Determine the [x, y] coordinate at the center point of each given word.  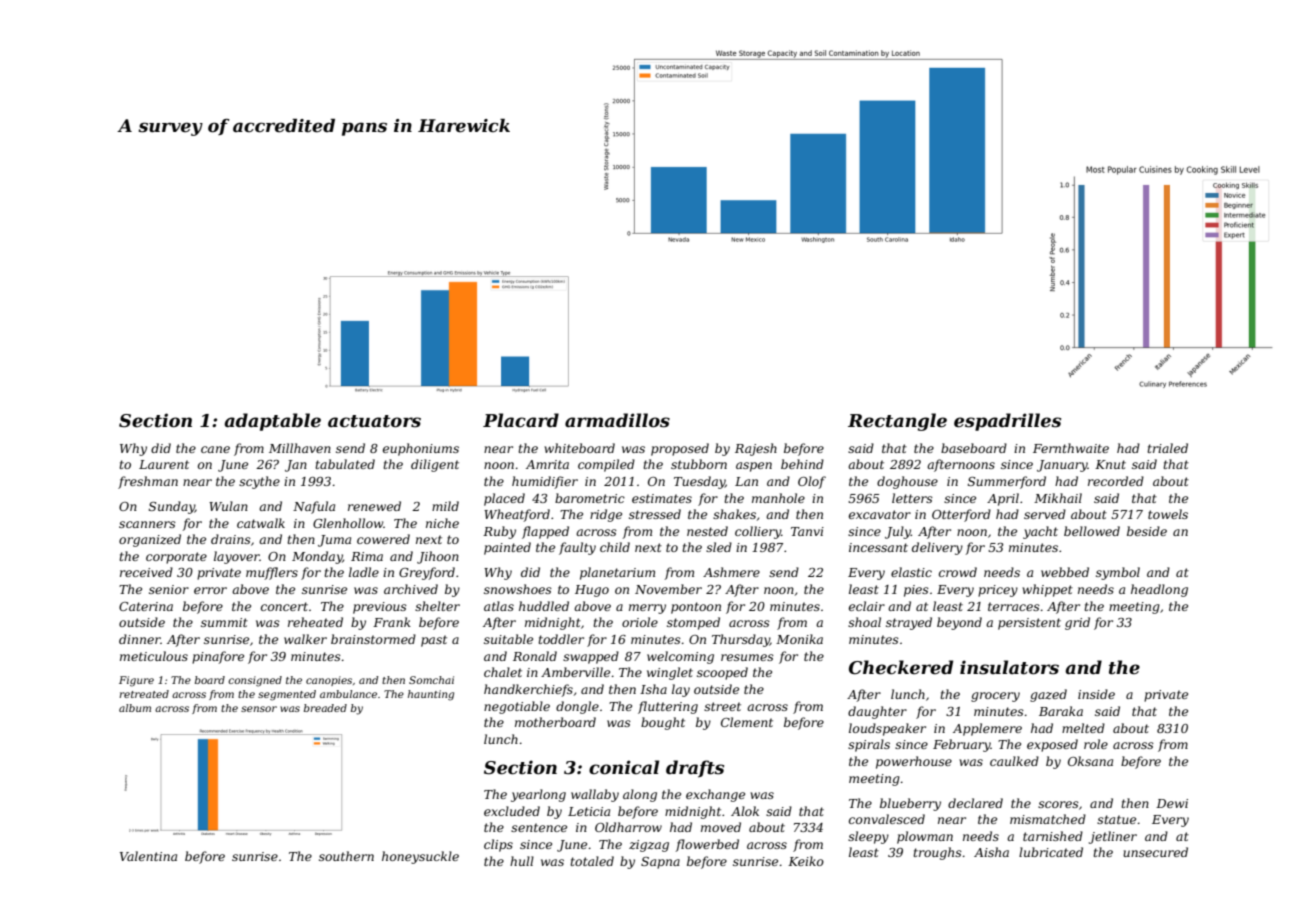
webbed [1065, 572]
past [434, 641]
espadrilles [1007, 422]
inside [1096, 694]
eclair [867, 606]
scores [1058, 804]
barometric [590, 498]
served [1045, 514]
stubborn [699, 464]
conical [624, 767]
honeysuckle [420, 857]
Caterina [146, 606]
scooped [722, 673]
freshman [148, 482]
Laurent [164, 464]
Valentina [148, 856]
